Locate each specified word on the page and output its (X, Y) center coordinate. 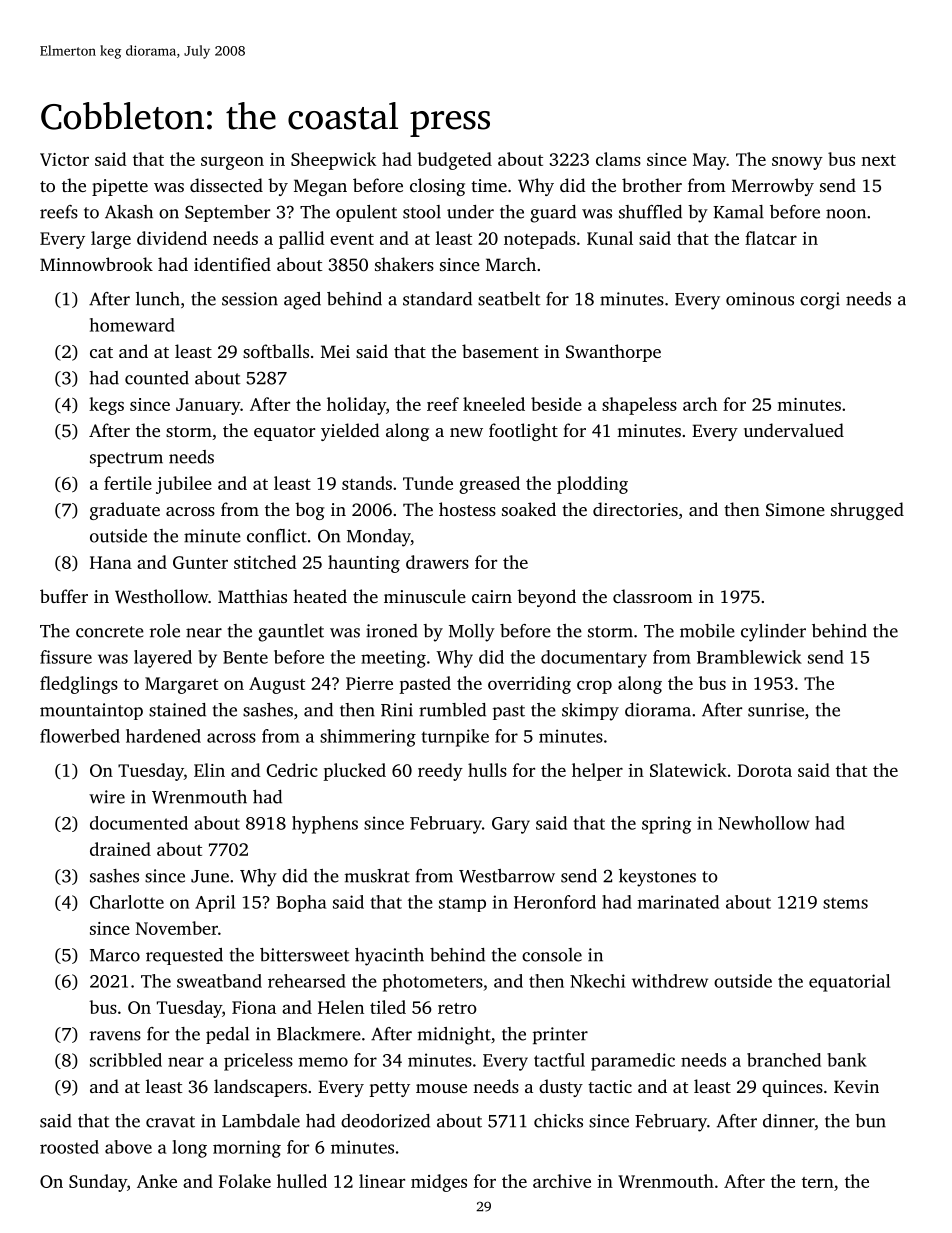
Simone (795, 510)
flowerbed (80, 736)
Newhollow (764, 823)
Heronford (555, 902)
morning (247, 1149)
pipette (120, 187)
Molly (472, 633)
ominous (760, 299)
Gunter (200, 562)
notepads (540, 240)
